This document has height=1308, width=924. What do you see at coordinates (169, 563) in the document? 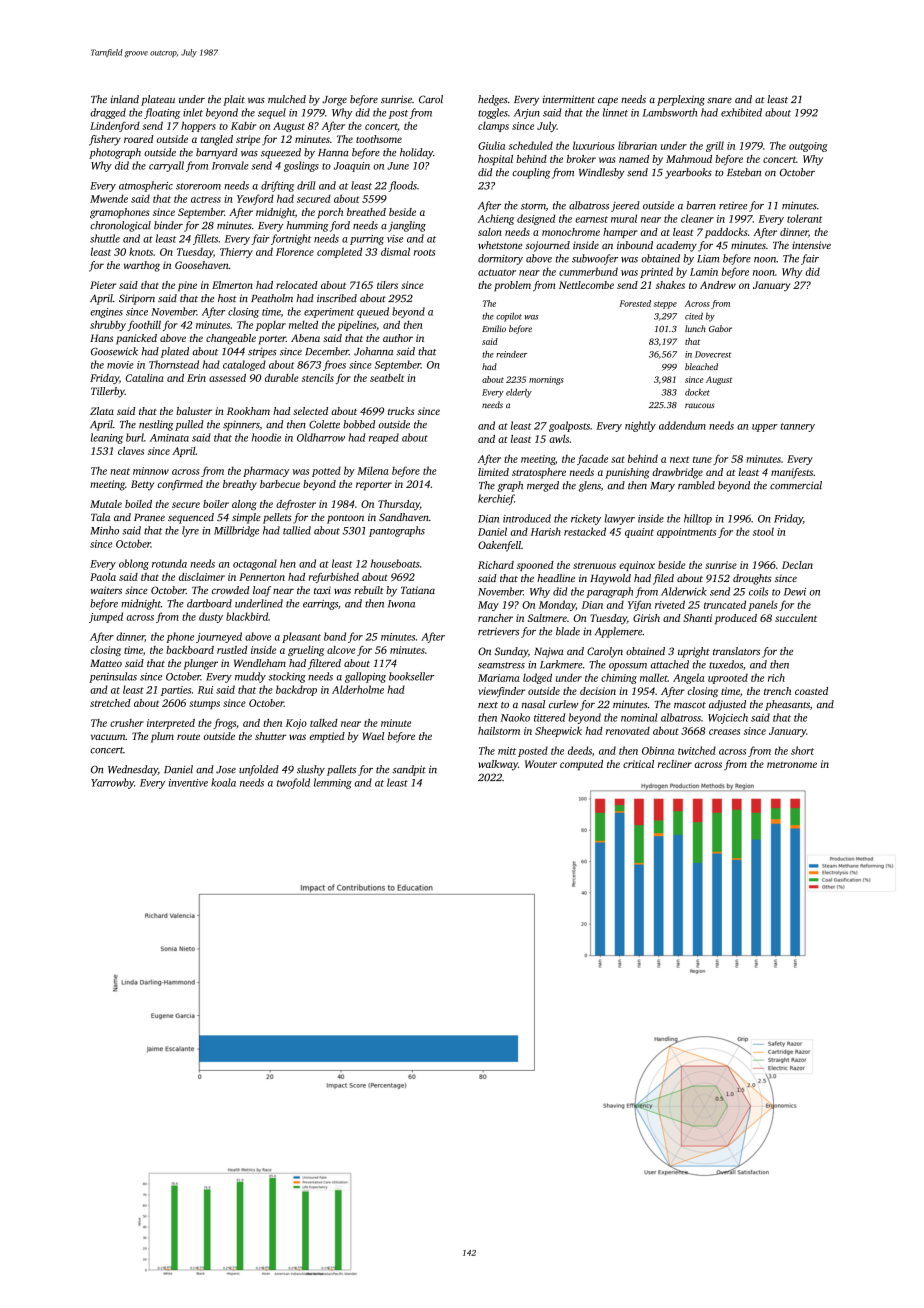
I see `rotunda` at bounding box center [169, 563].
